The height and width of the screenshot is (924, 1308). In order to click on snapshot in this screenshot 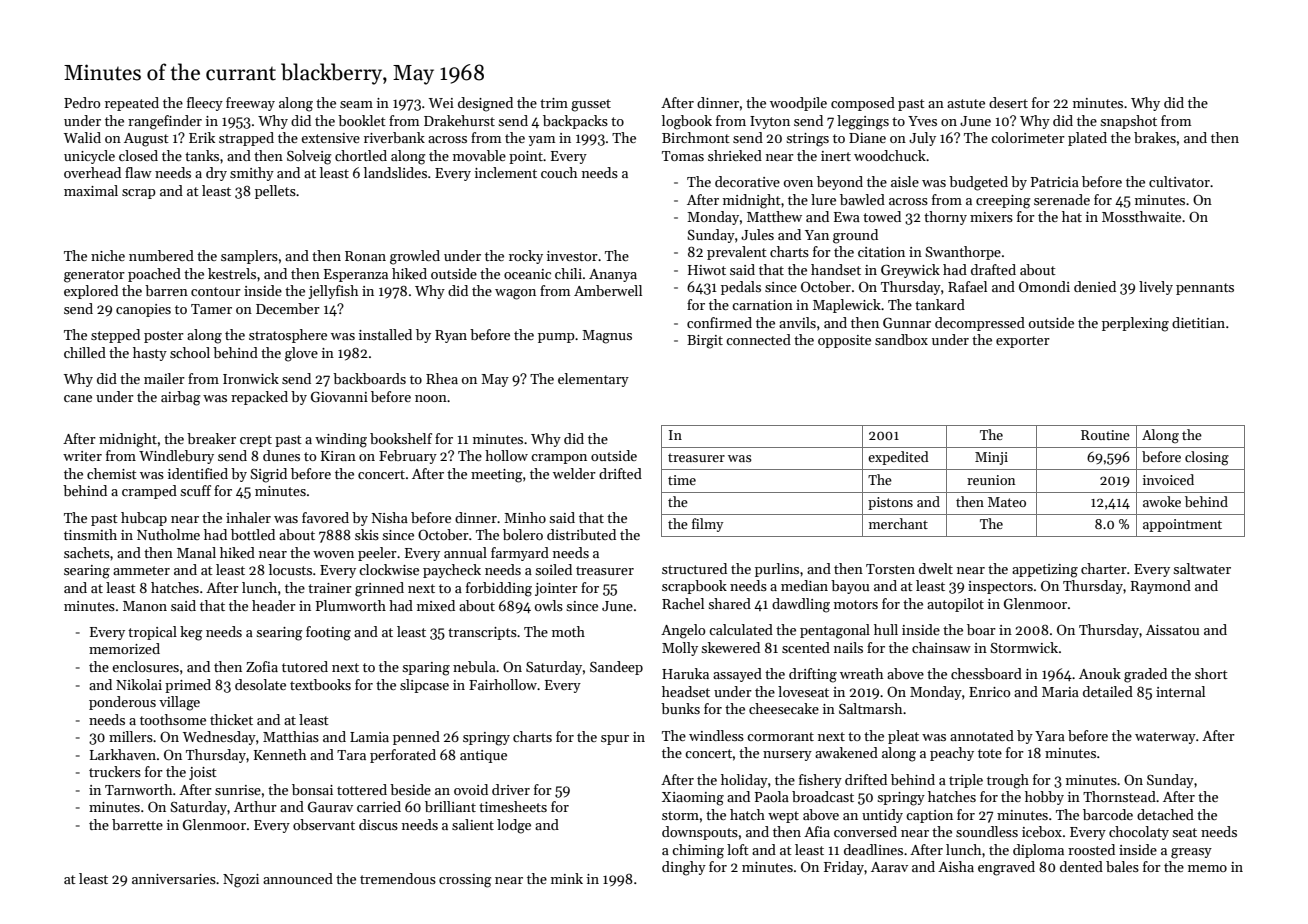, I will do `click(1128, 122)`.
